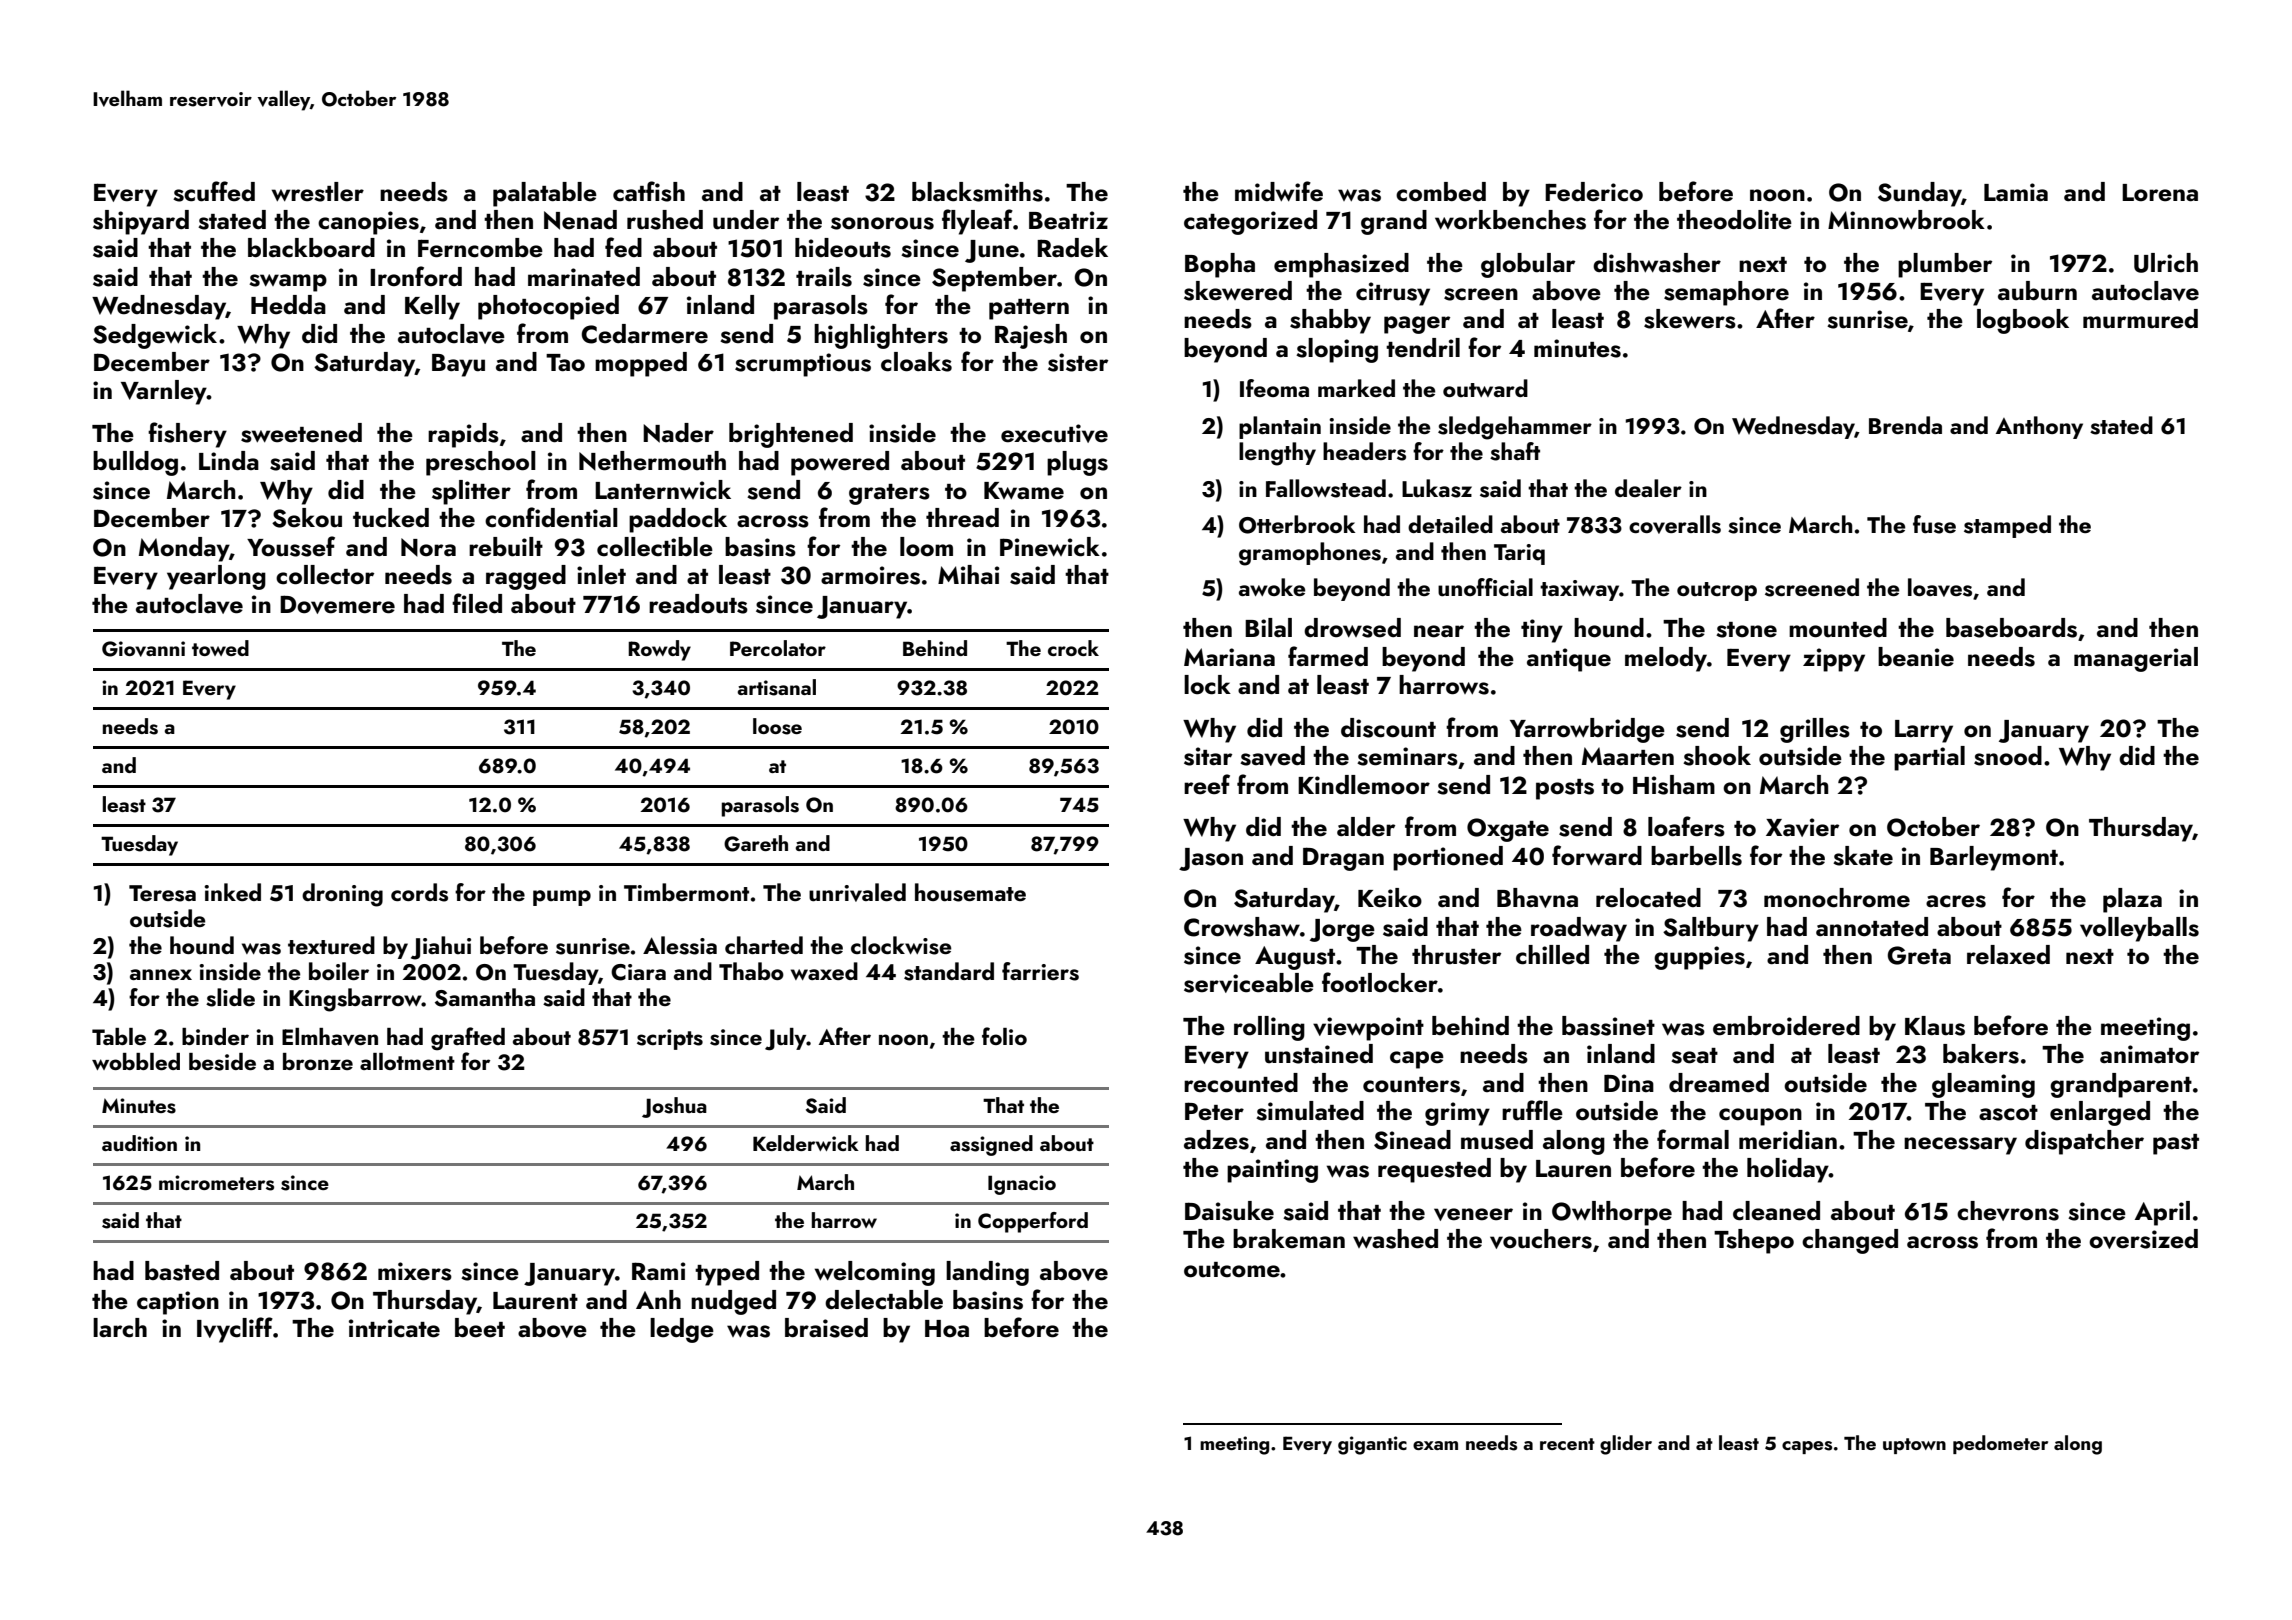 The height and width of the document is (1620, 2292). Describe the element at coordinates (1004, 1036) in the document. I see `folio` at that location.
